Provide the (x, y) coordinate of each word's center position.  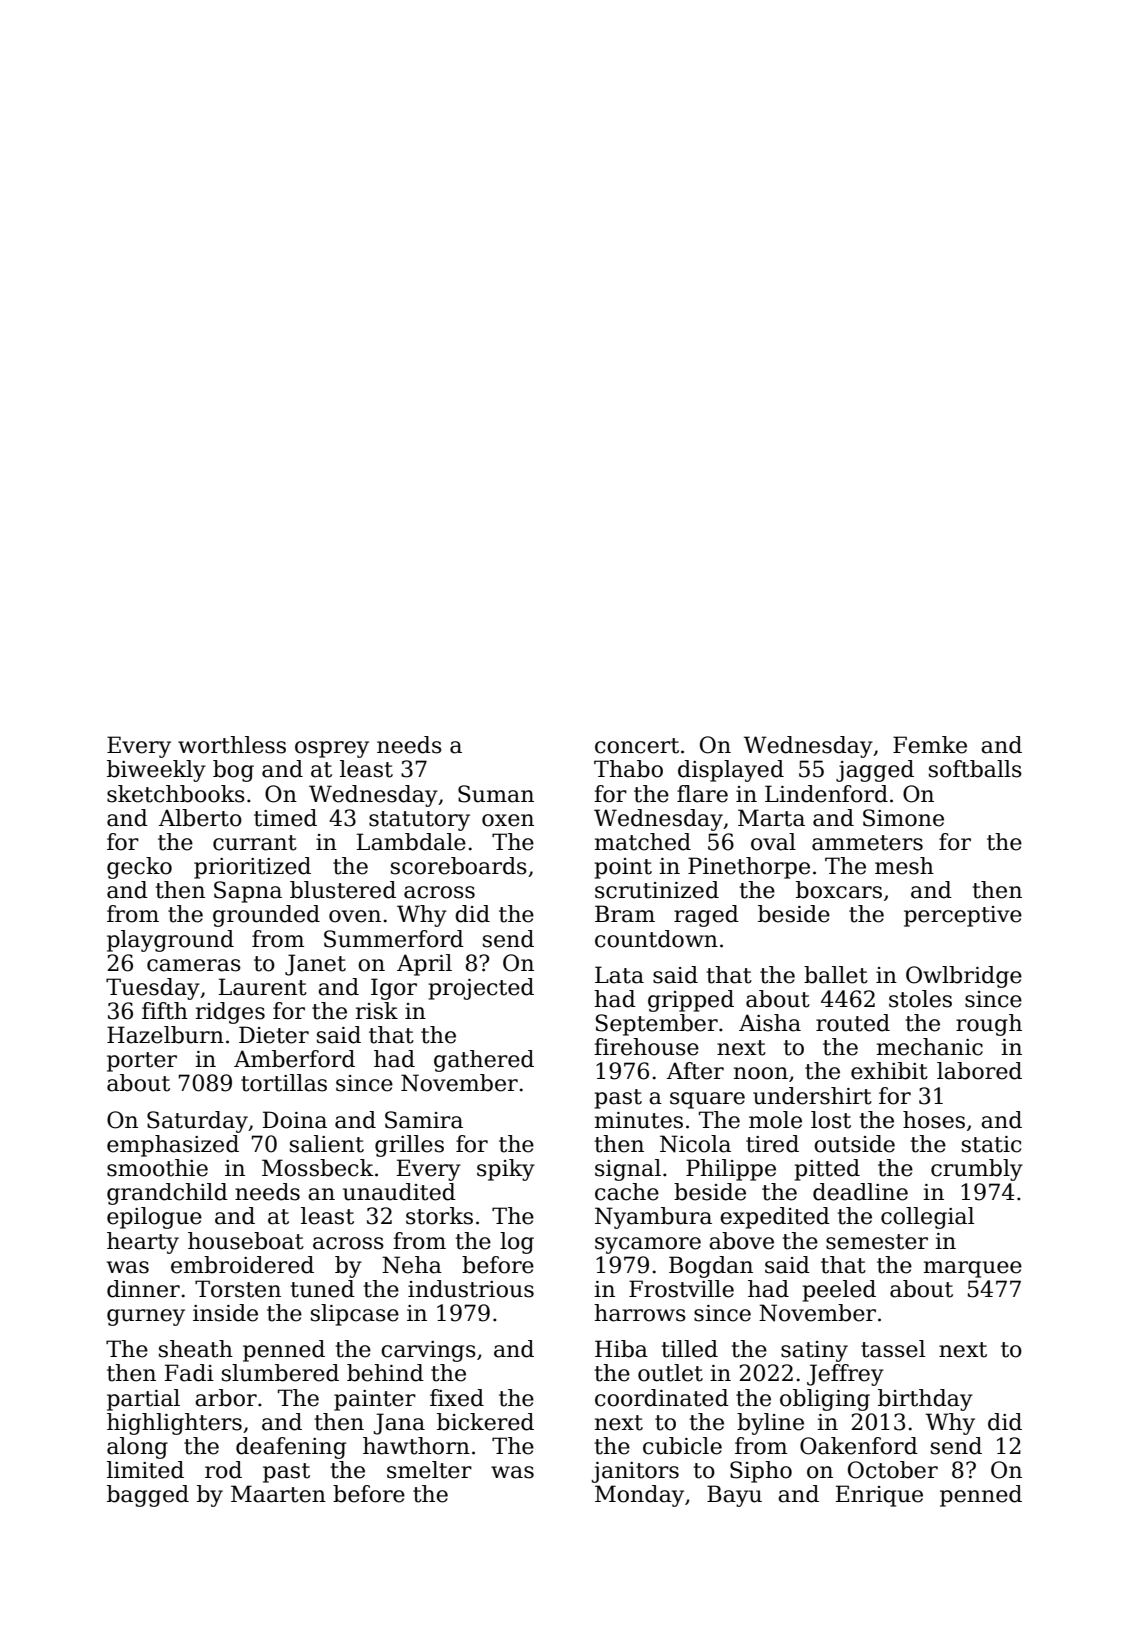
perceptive (963, 916)
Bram (625, 914)
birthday (925, 1400)
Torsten (238, 1289)
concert (637, 746)
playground (170, 941)
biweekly (156, 771)
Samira (424, 1120)
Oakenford (859, 1446)
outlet (670, 1373)
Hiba (621, 1349)
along (137, 1448)
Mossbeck (318, 1168)
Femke (930, 745)
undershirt (812, 1096)
